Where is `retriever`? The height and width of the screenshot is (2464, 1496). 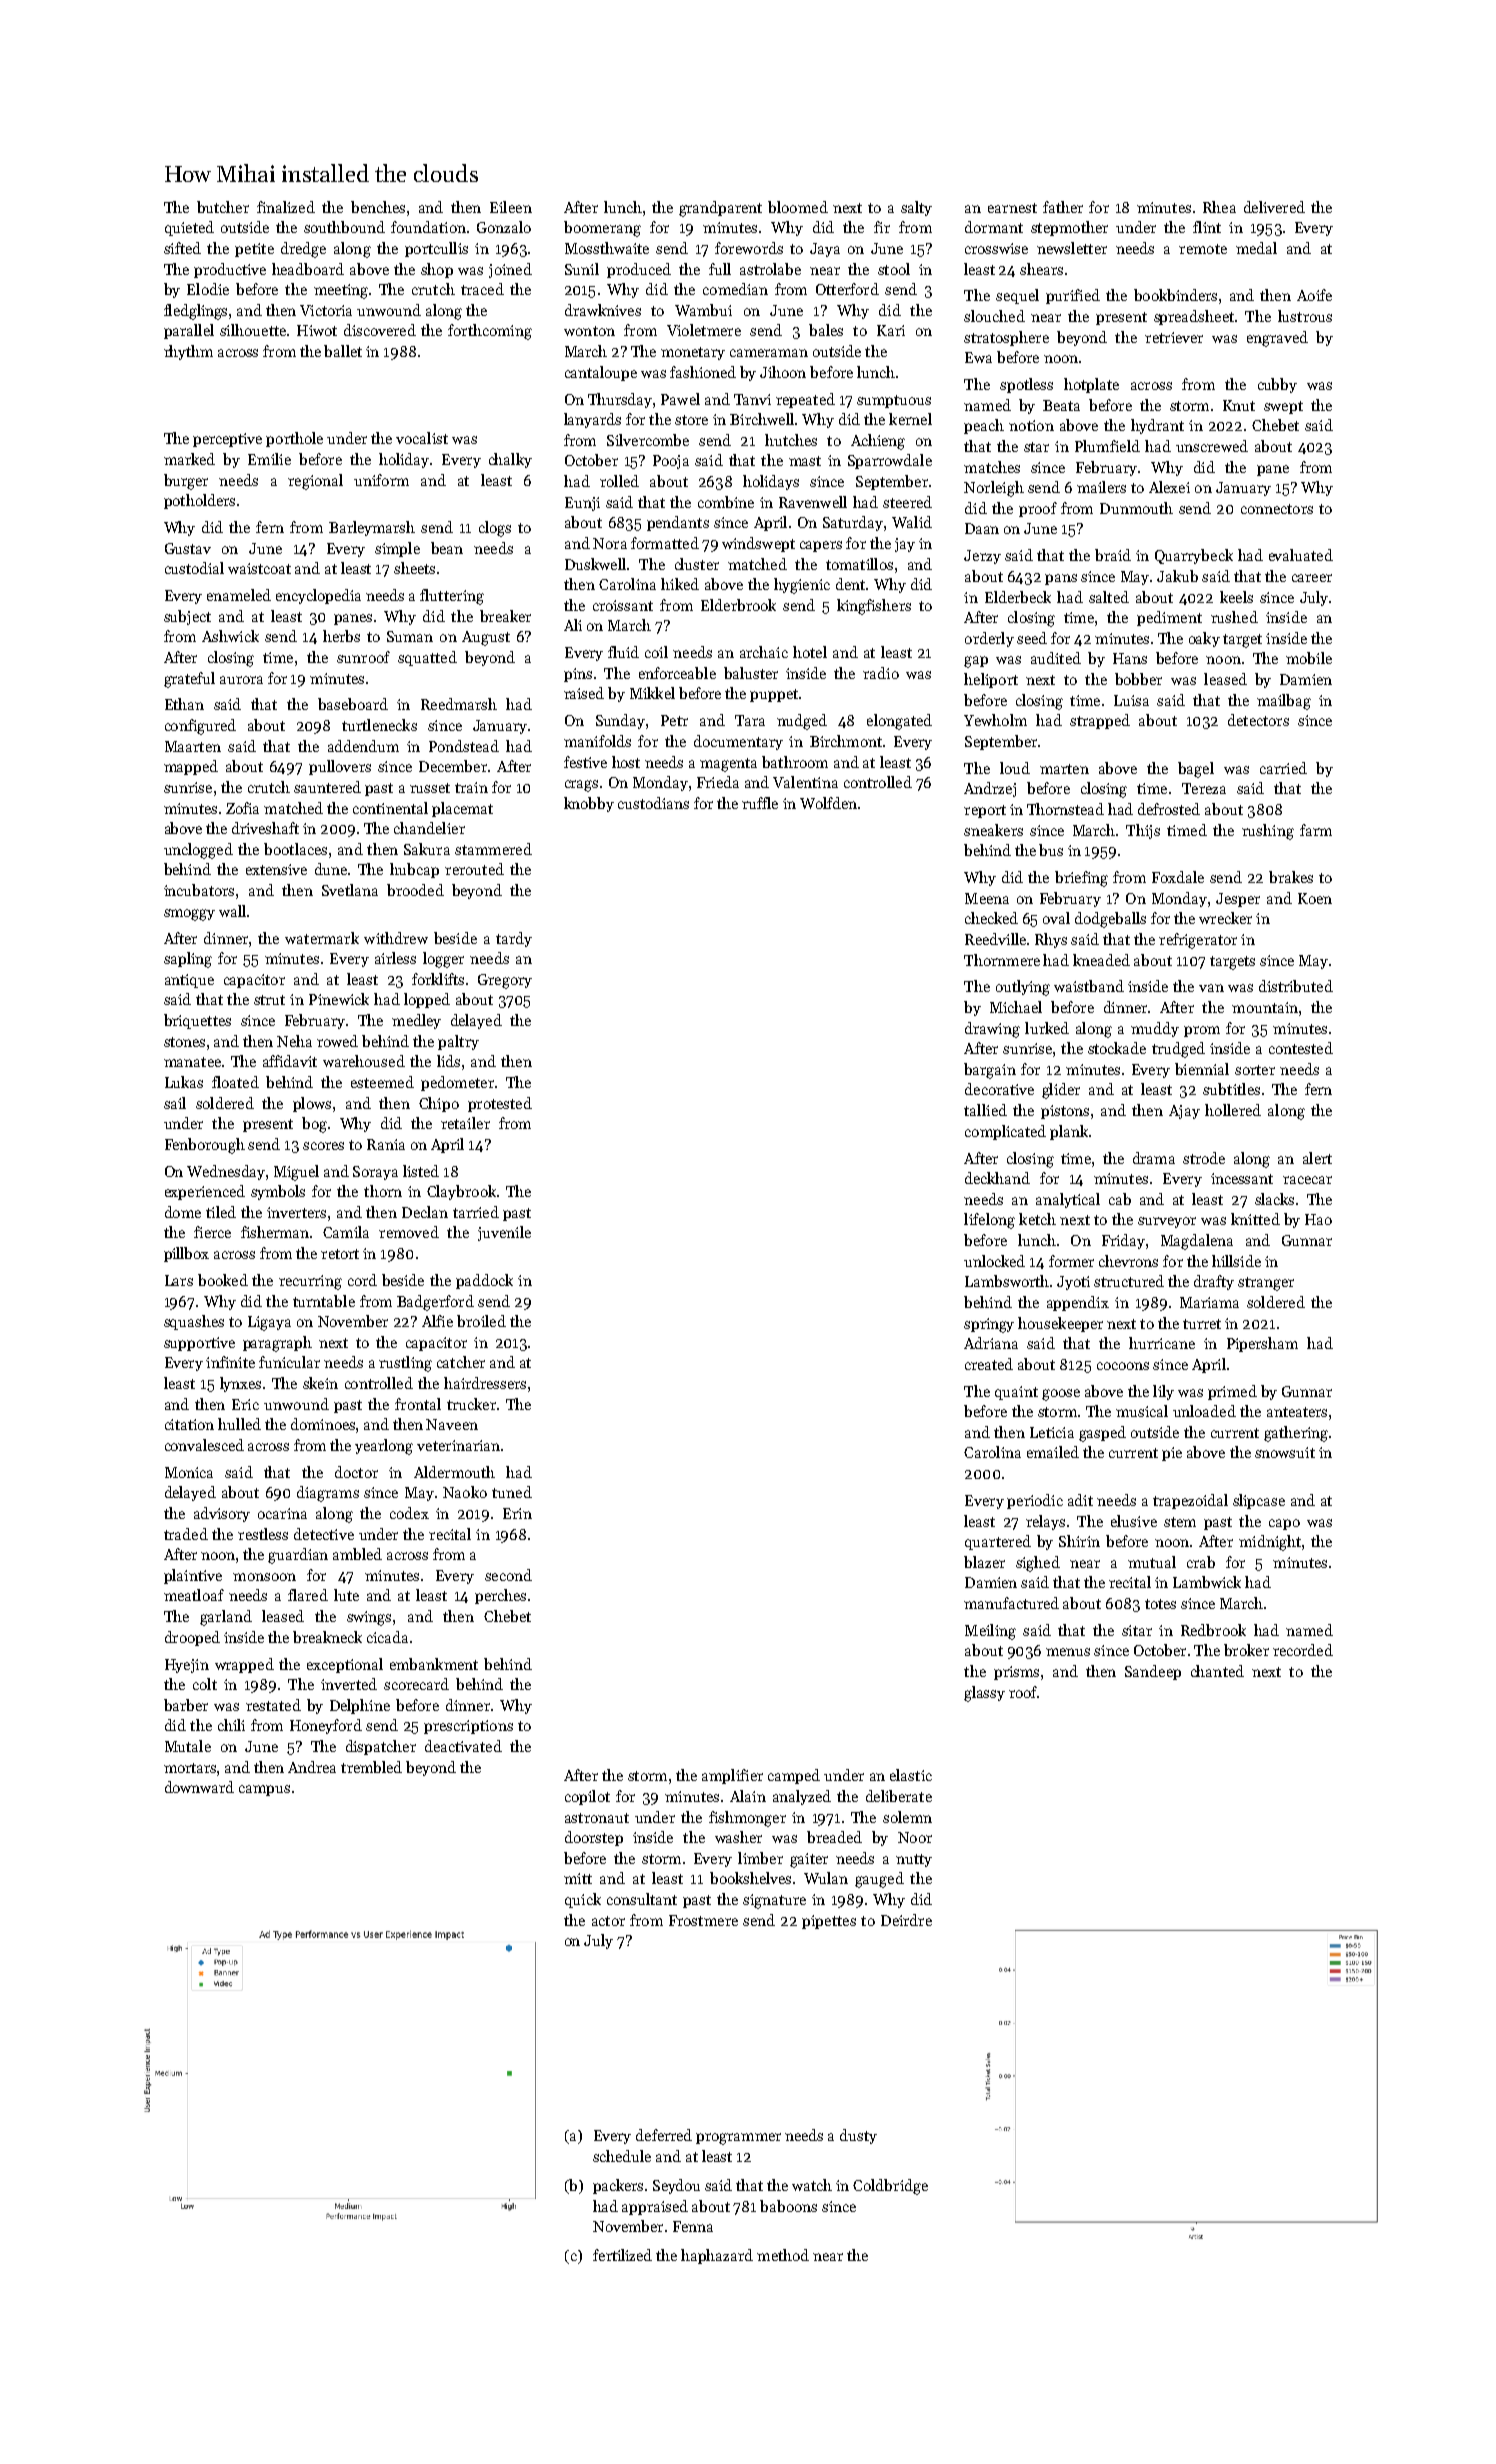 retriever is located at coordinates (1174, 337).
